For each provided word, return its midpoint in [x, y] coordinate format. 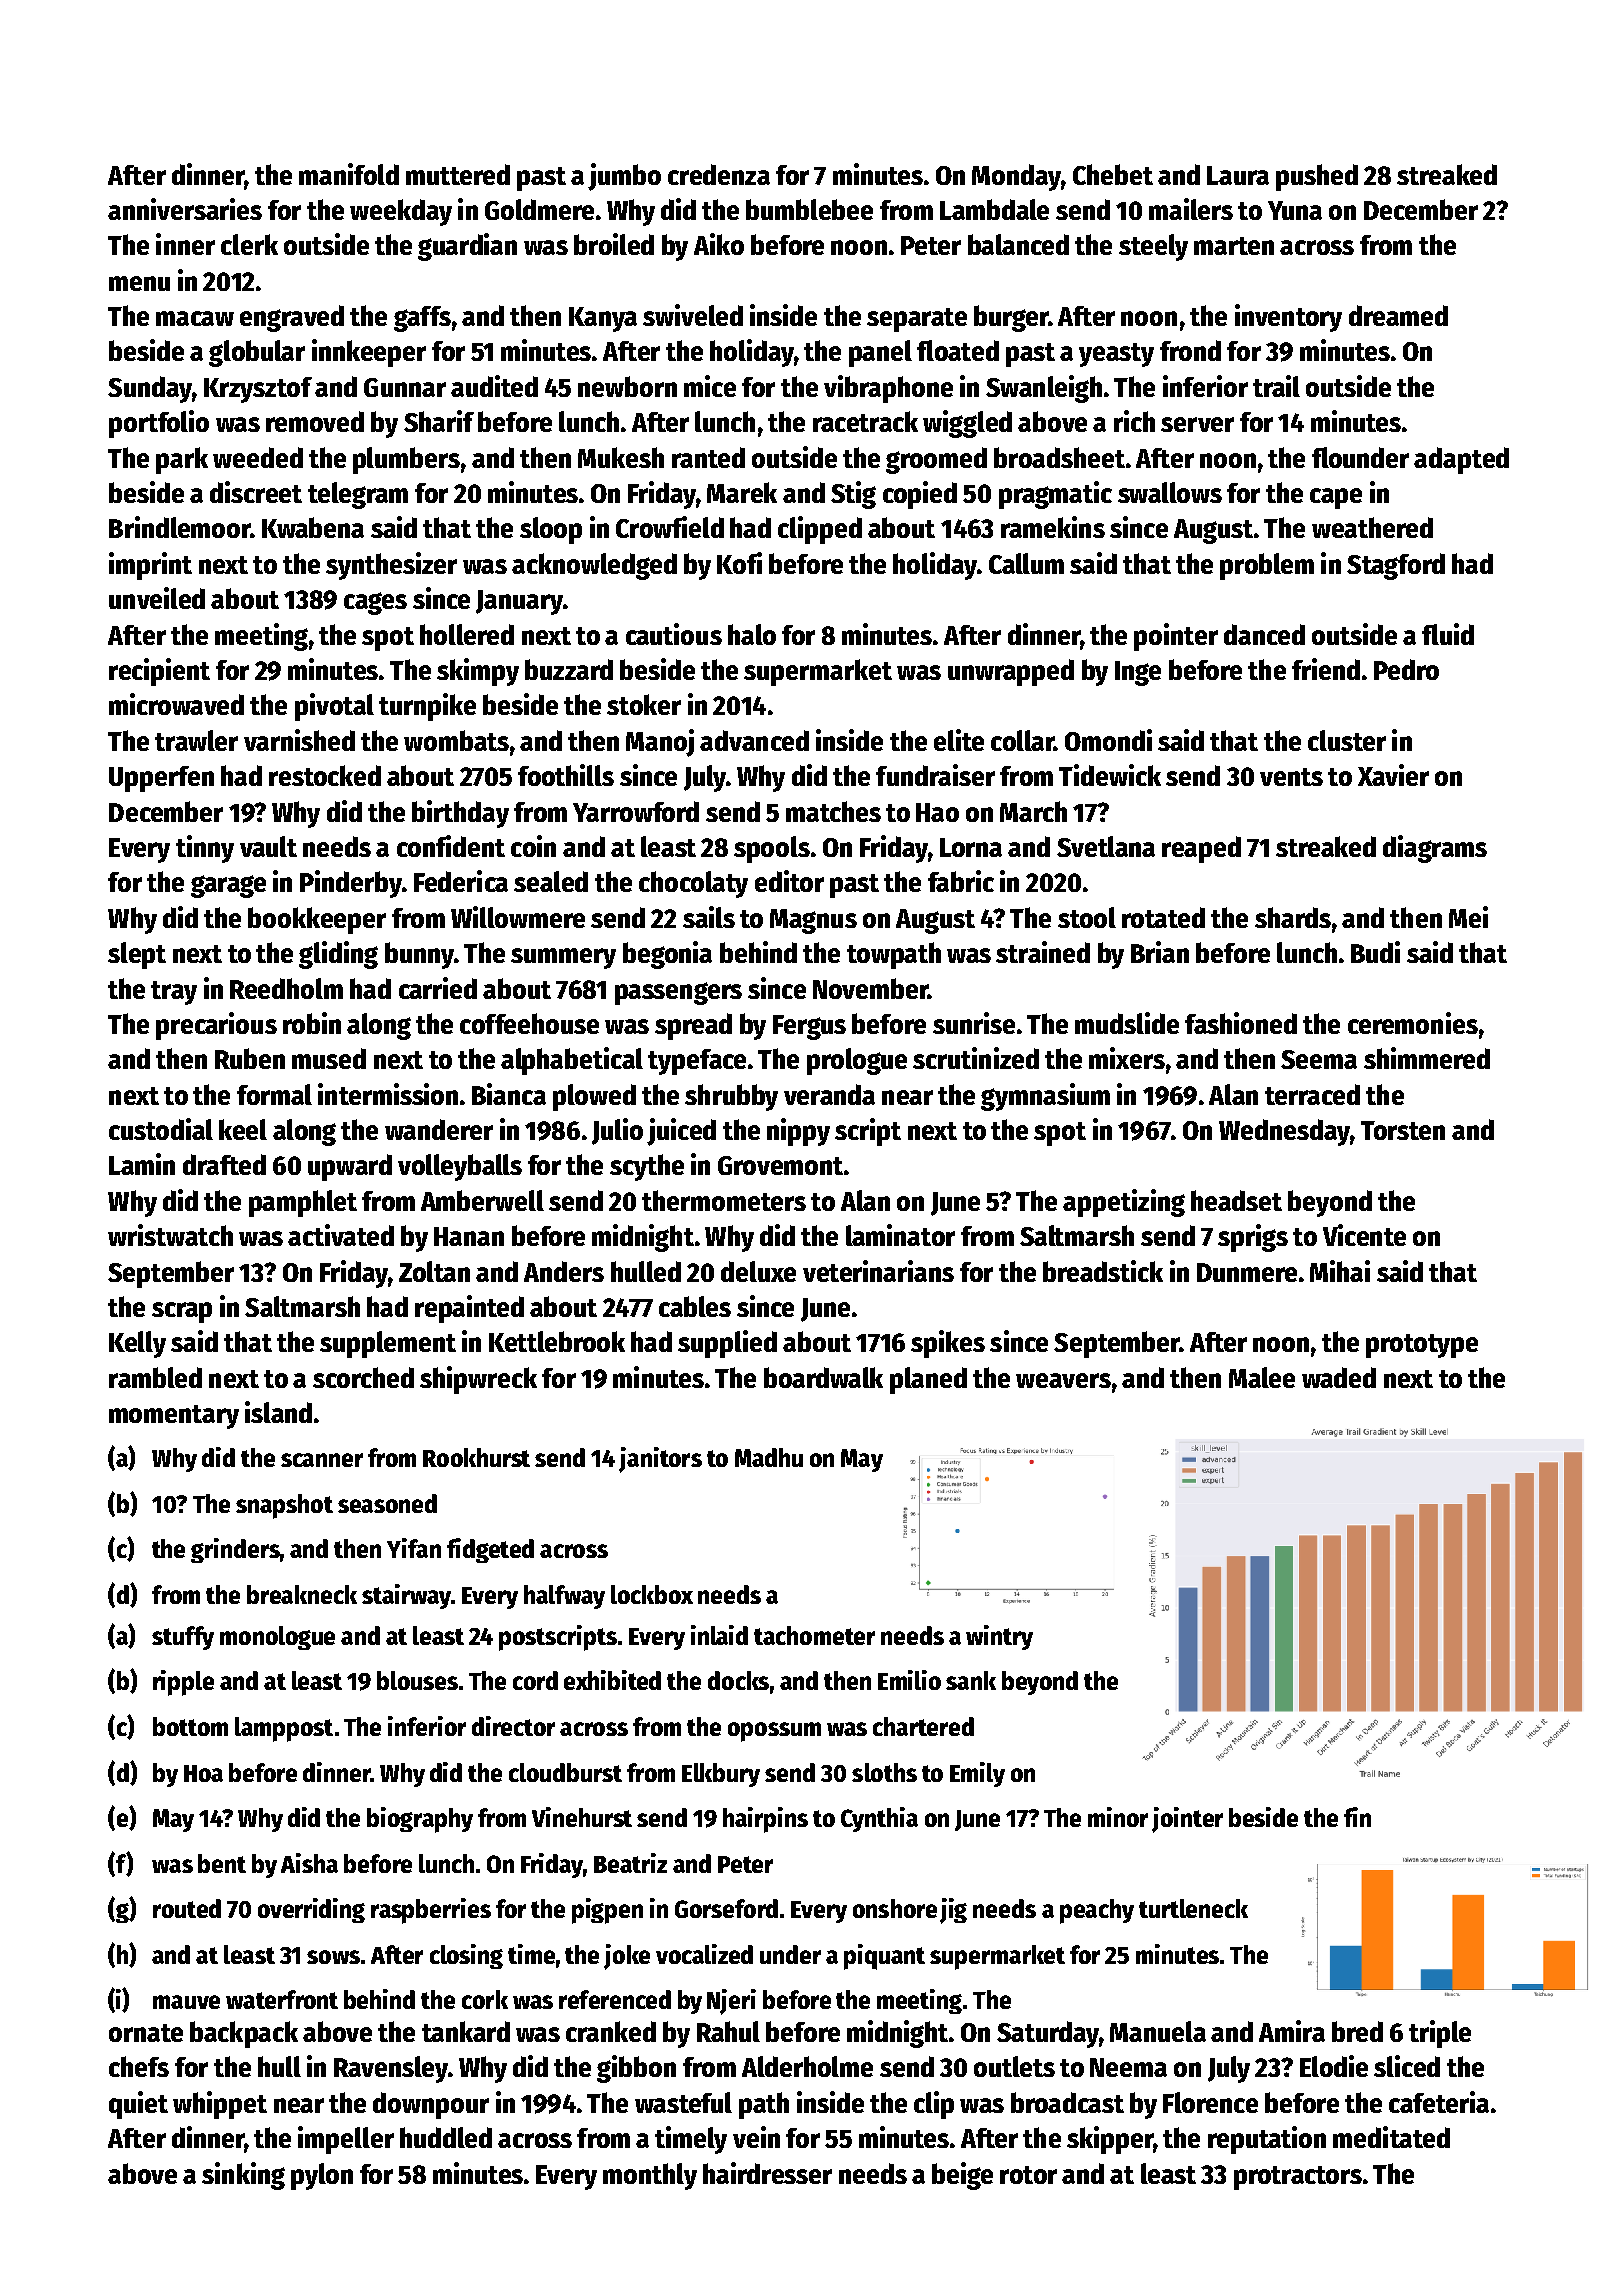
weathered [1372, 527]
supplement [388, 1344]
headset [1236, 1200]
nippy [798, 1132]
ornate [146, 2033]
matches [833, 811]
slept [137, 955]
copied [920, 495]
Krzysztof [258, 390]
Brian [1160, 952]
